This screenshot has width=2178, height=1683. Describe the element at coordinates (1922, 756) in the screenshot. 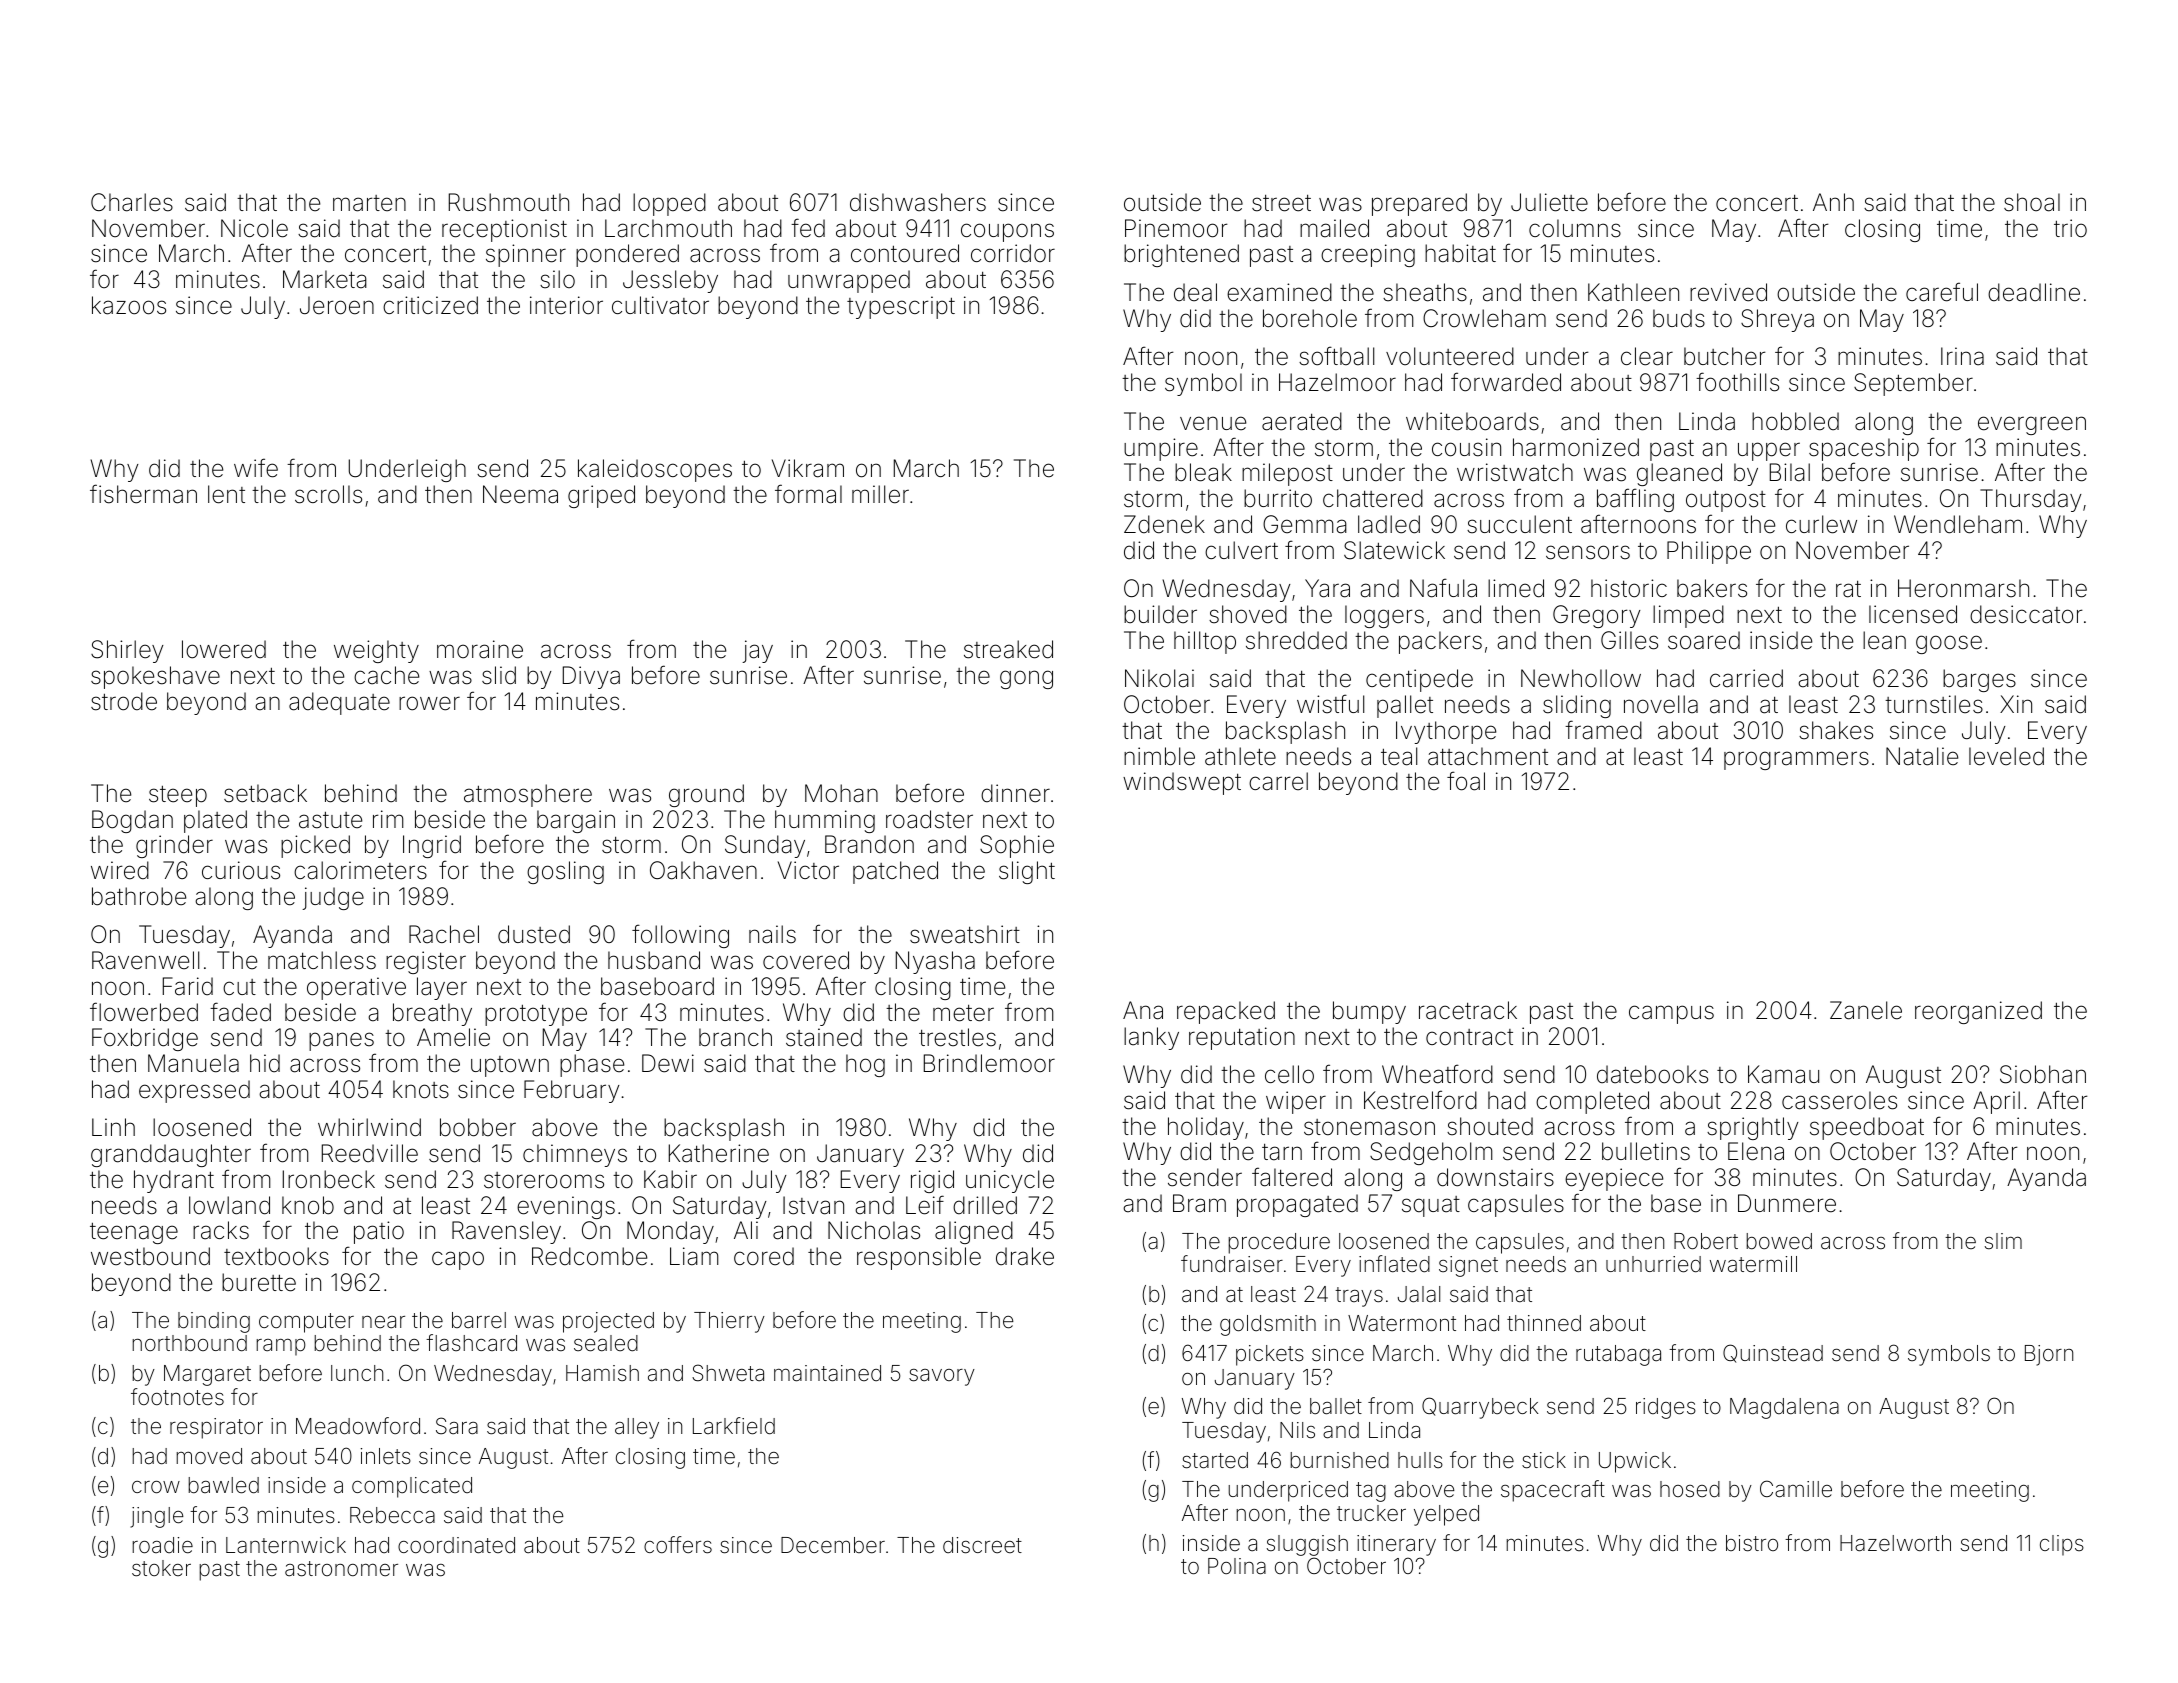

I see `Natalie` at that location.
